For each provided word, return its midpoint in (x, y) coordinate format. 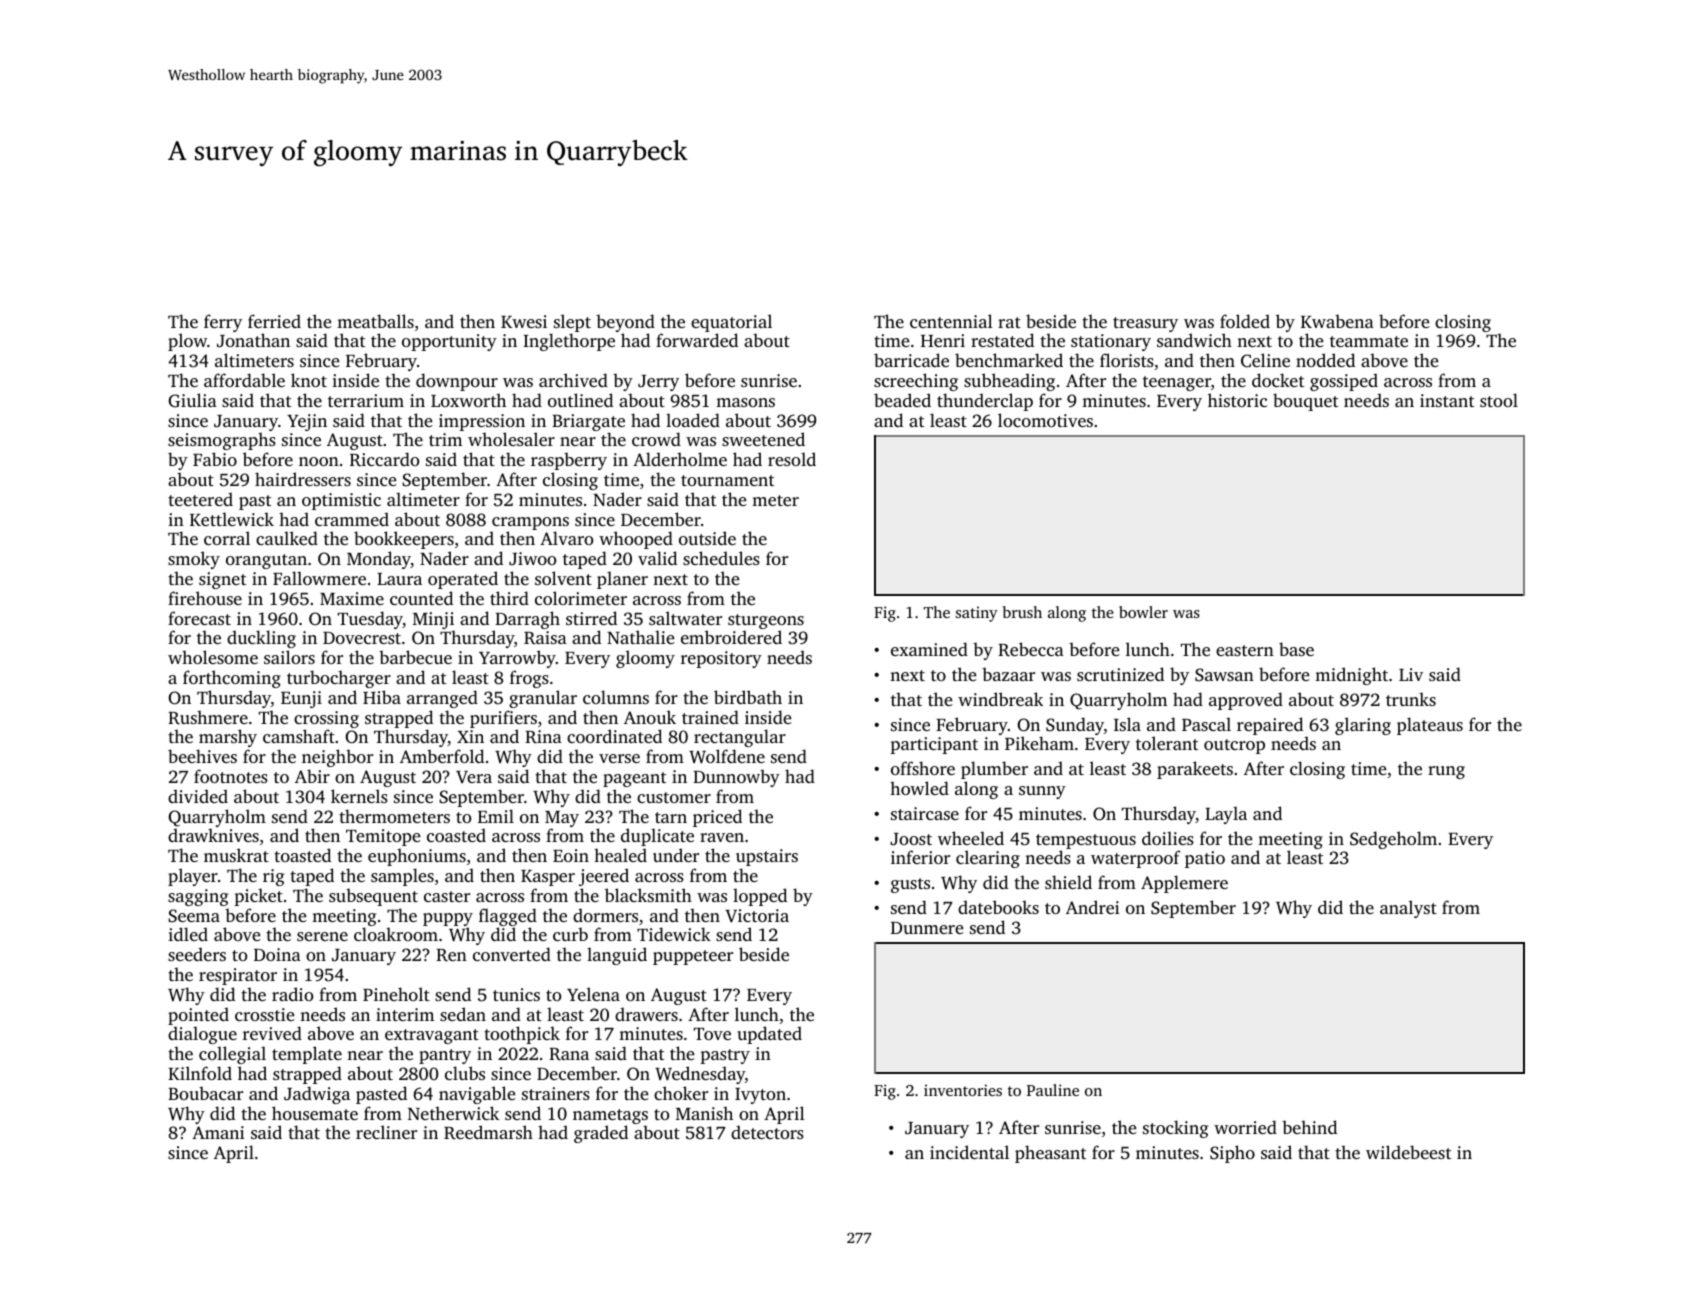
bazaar (1008, 674)
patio (1205, 859)
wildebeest (1408, 1152)
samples (402, 877)
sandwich (1194, 340)
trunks (1411, 699)
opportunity (449, 342)
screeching (916, 382)
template (307, 1055)
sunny (1042, 792)
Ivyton (760, 1096)
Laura (399, 579)
